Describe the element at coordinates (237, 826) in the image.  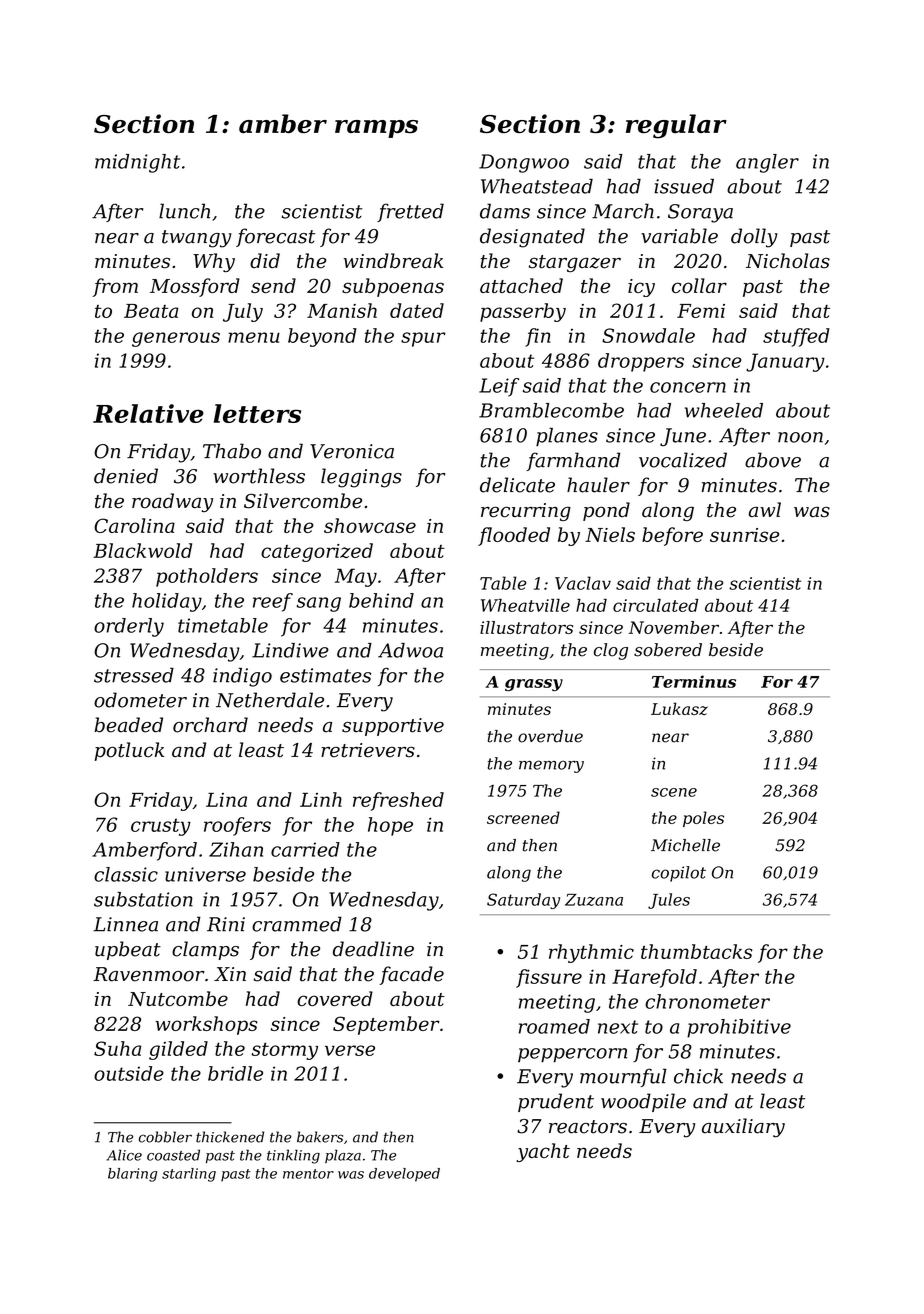
I see `roofers` at that location.
